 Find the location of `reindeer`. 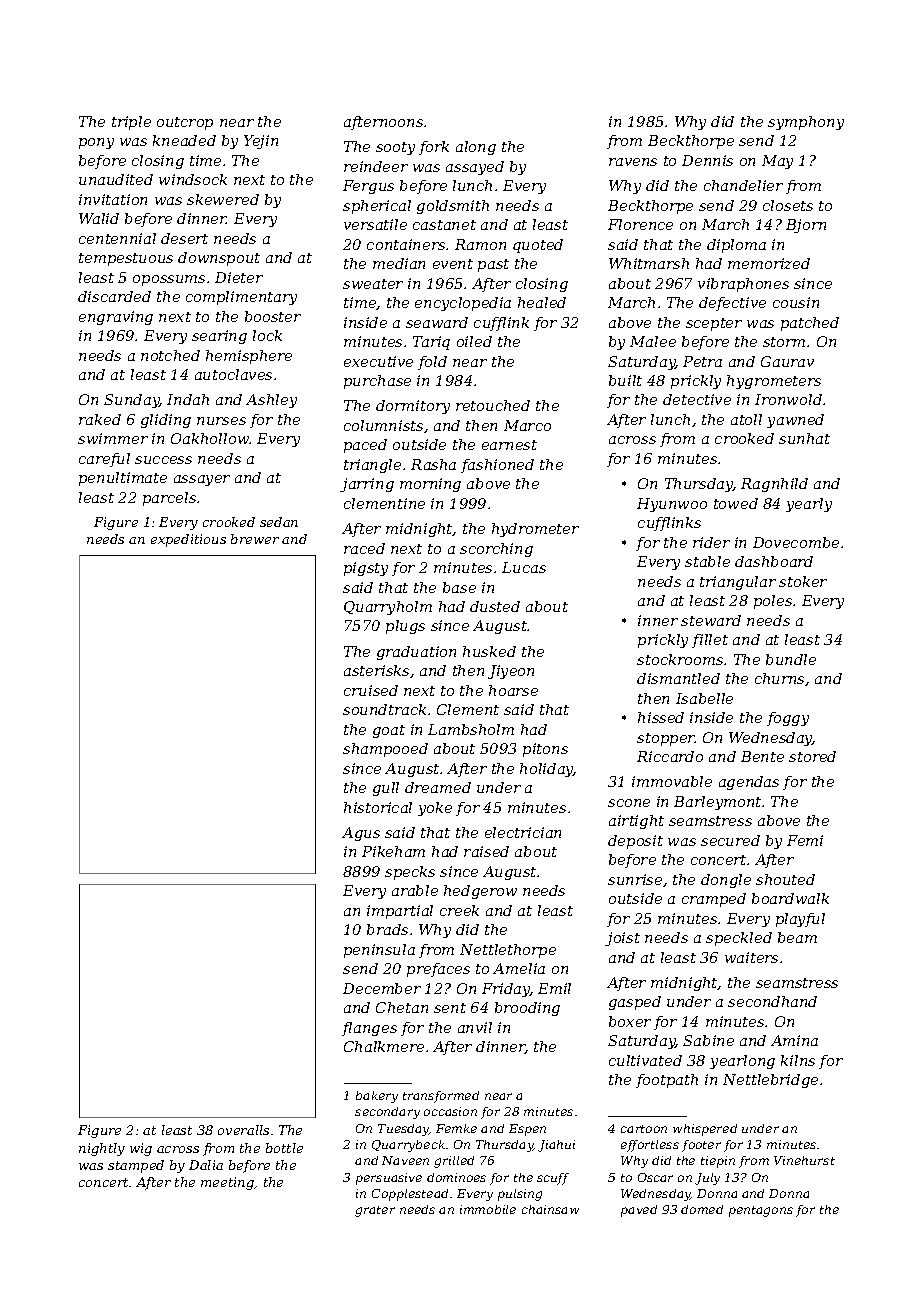

reindeer is located at coordinates (376, 166).
